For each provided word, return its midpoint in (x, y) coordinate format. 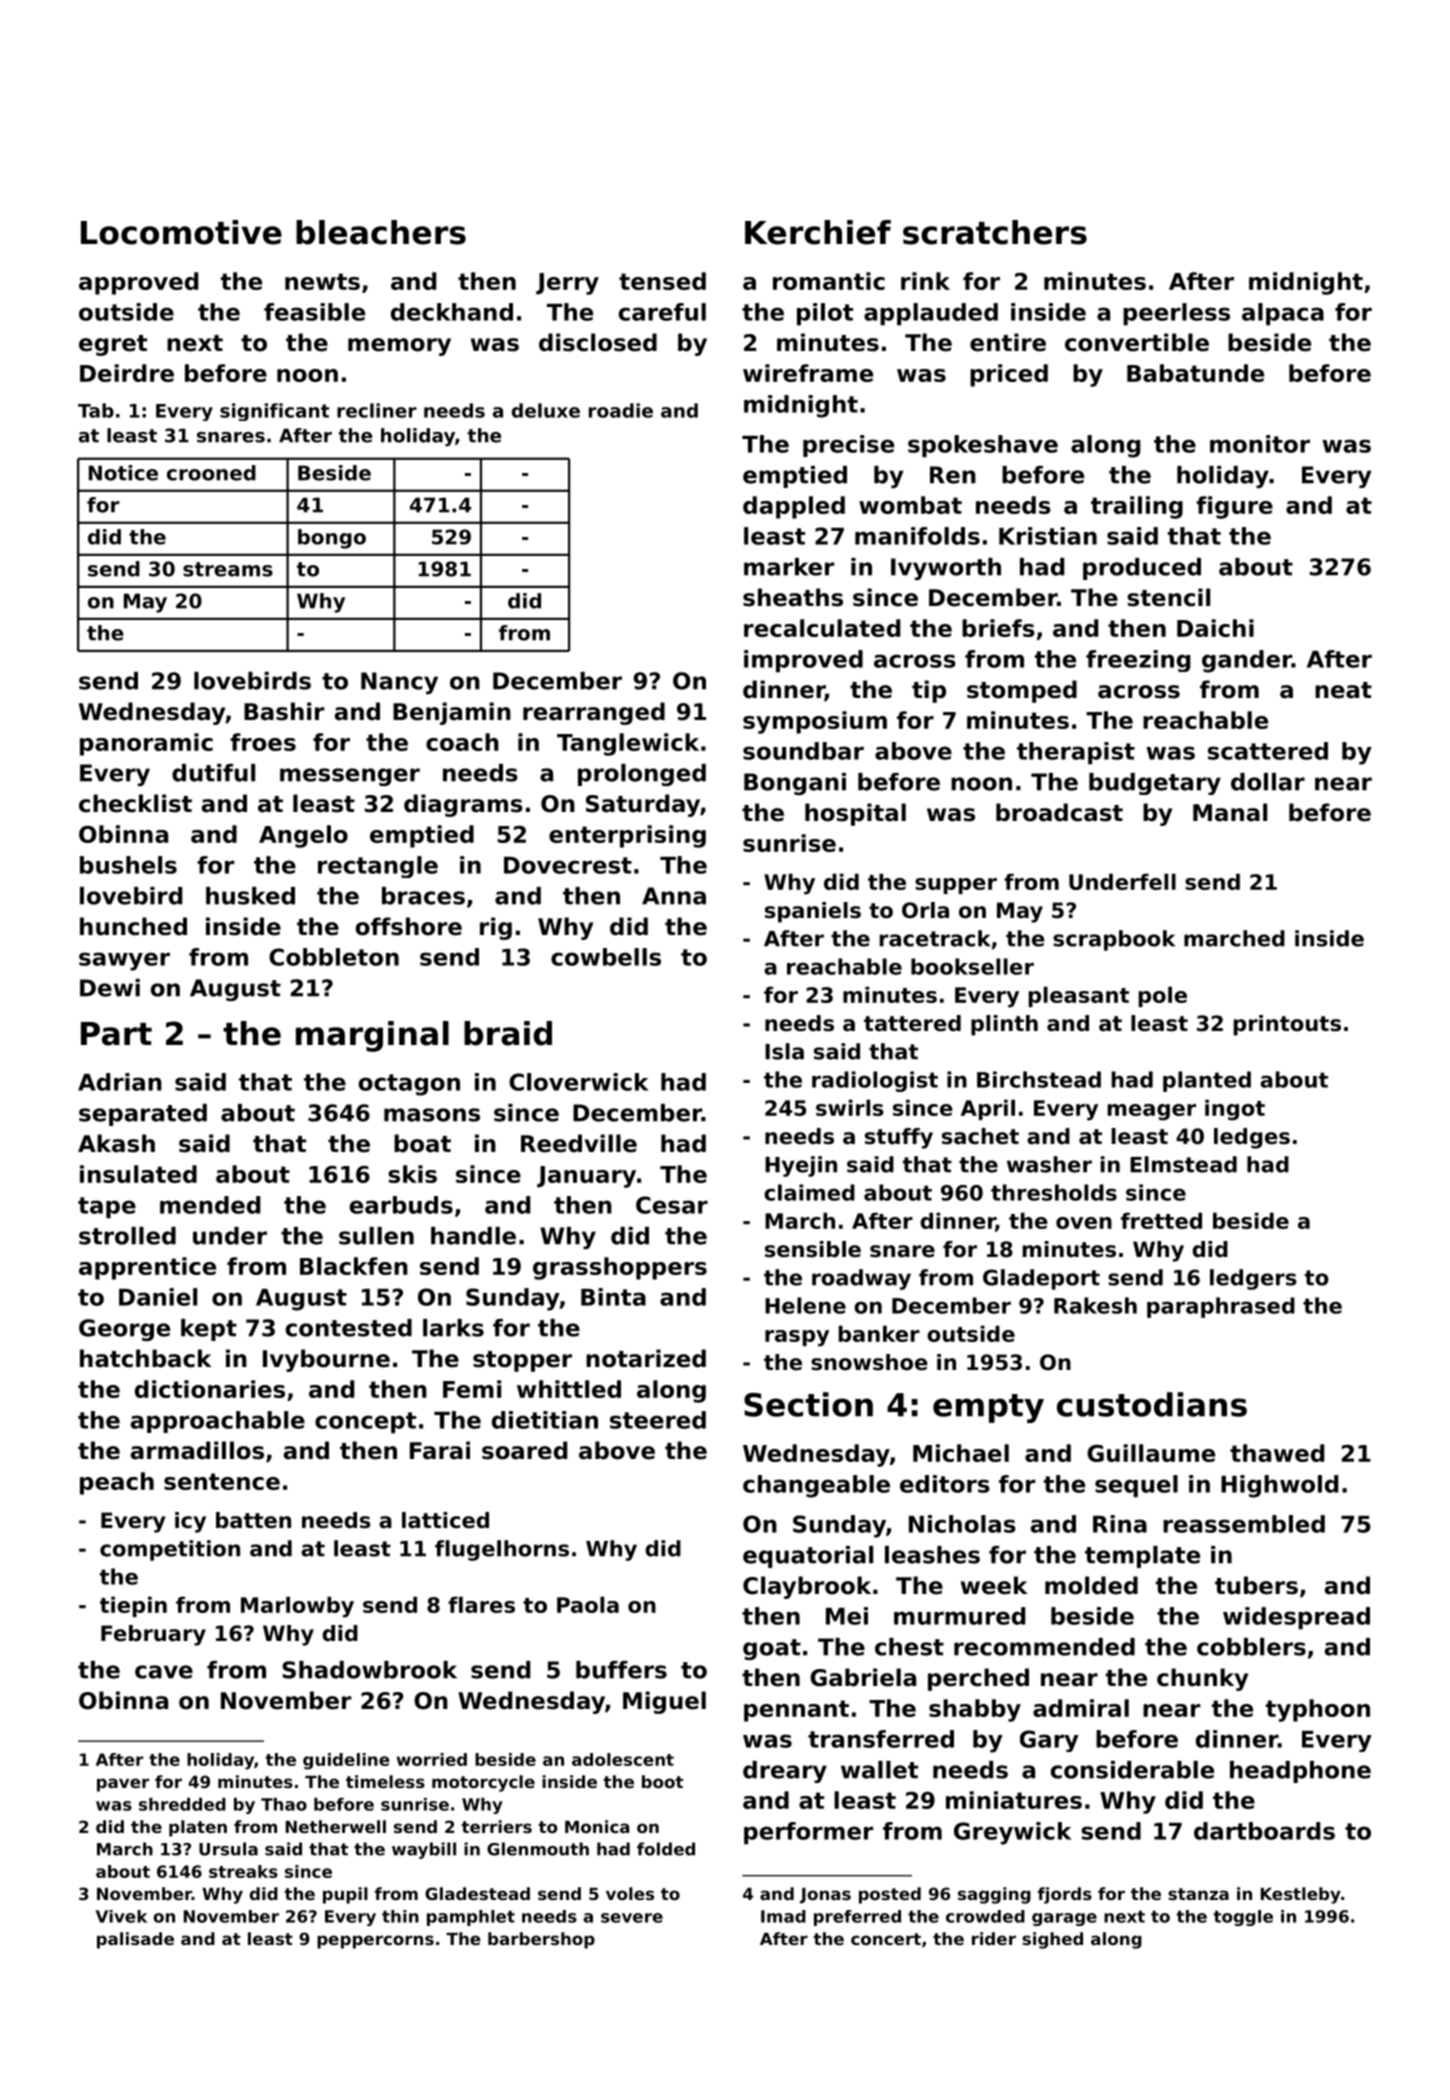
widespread (1296, 1618)
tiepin (133, 1606)
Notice (123, 473)
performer (808, 1833)
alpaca (1283, 314)
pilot (825, 314)
